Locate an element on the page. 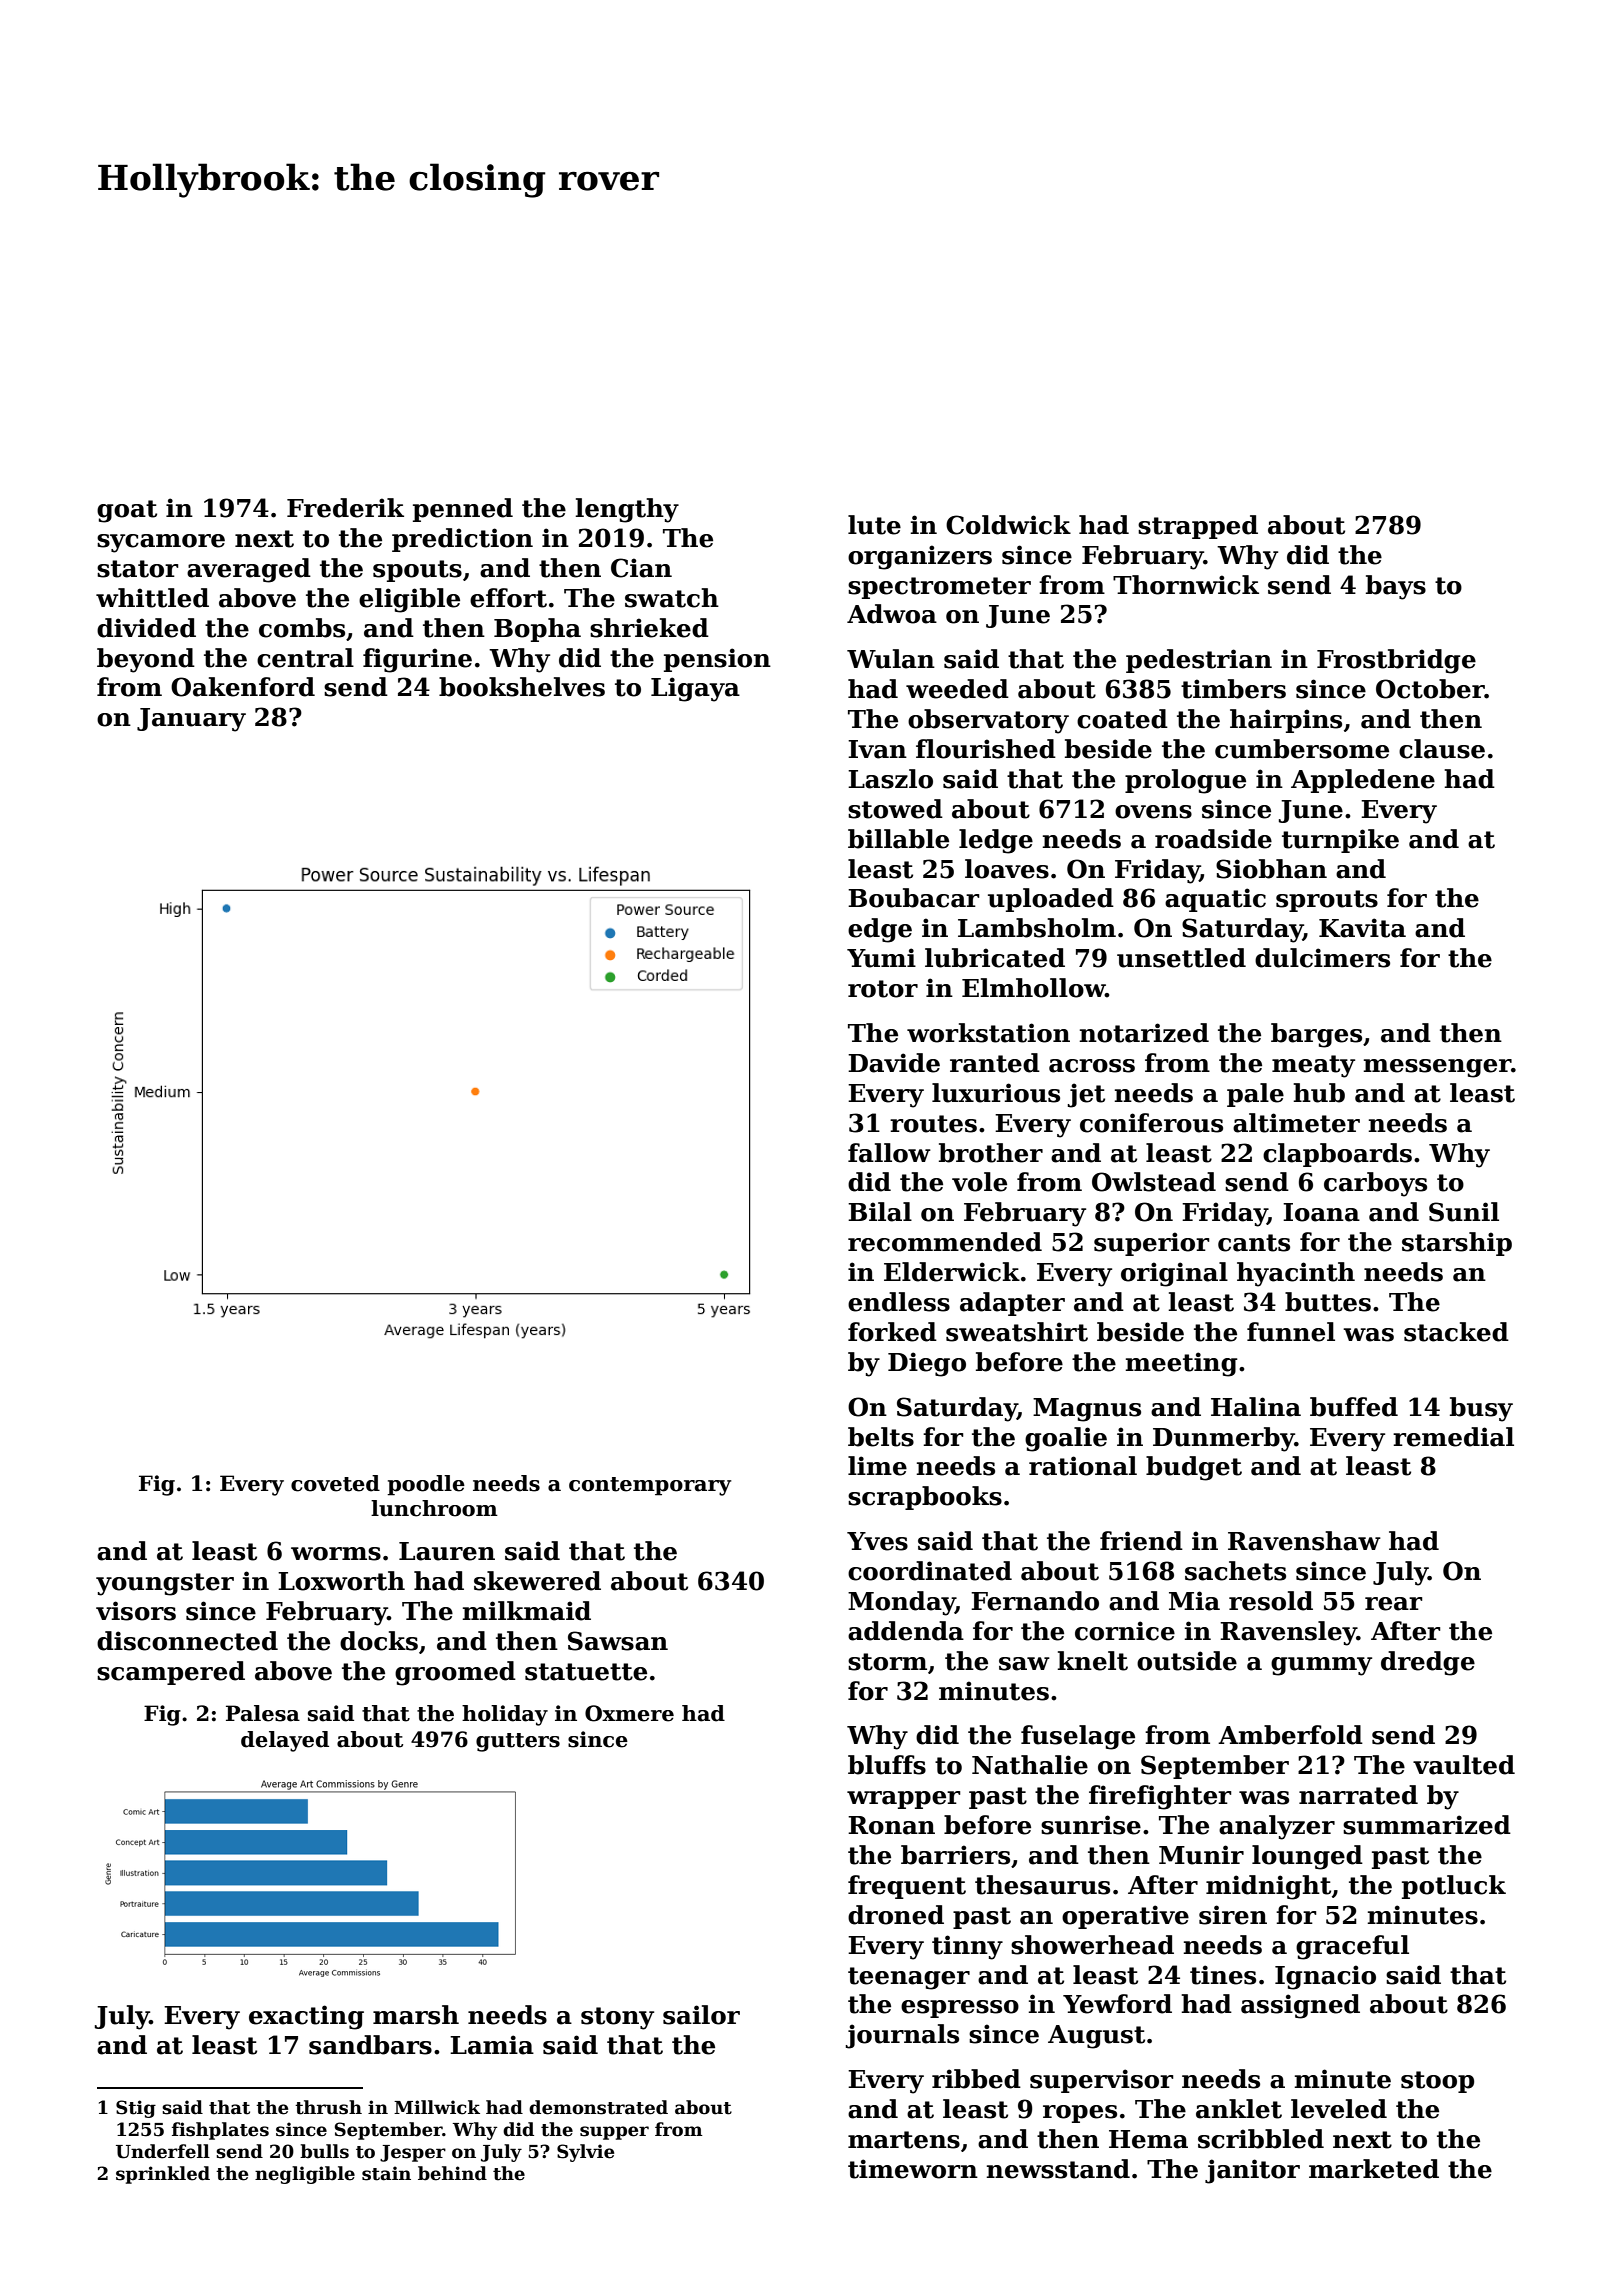 This document has height=2292, width=1620. bays is located at coordinates (1396, 587).
